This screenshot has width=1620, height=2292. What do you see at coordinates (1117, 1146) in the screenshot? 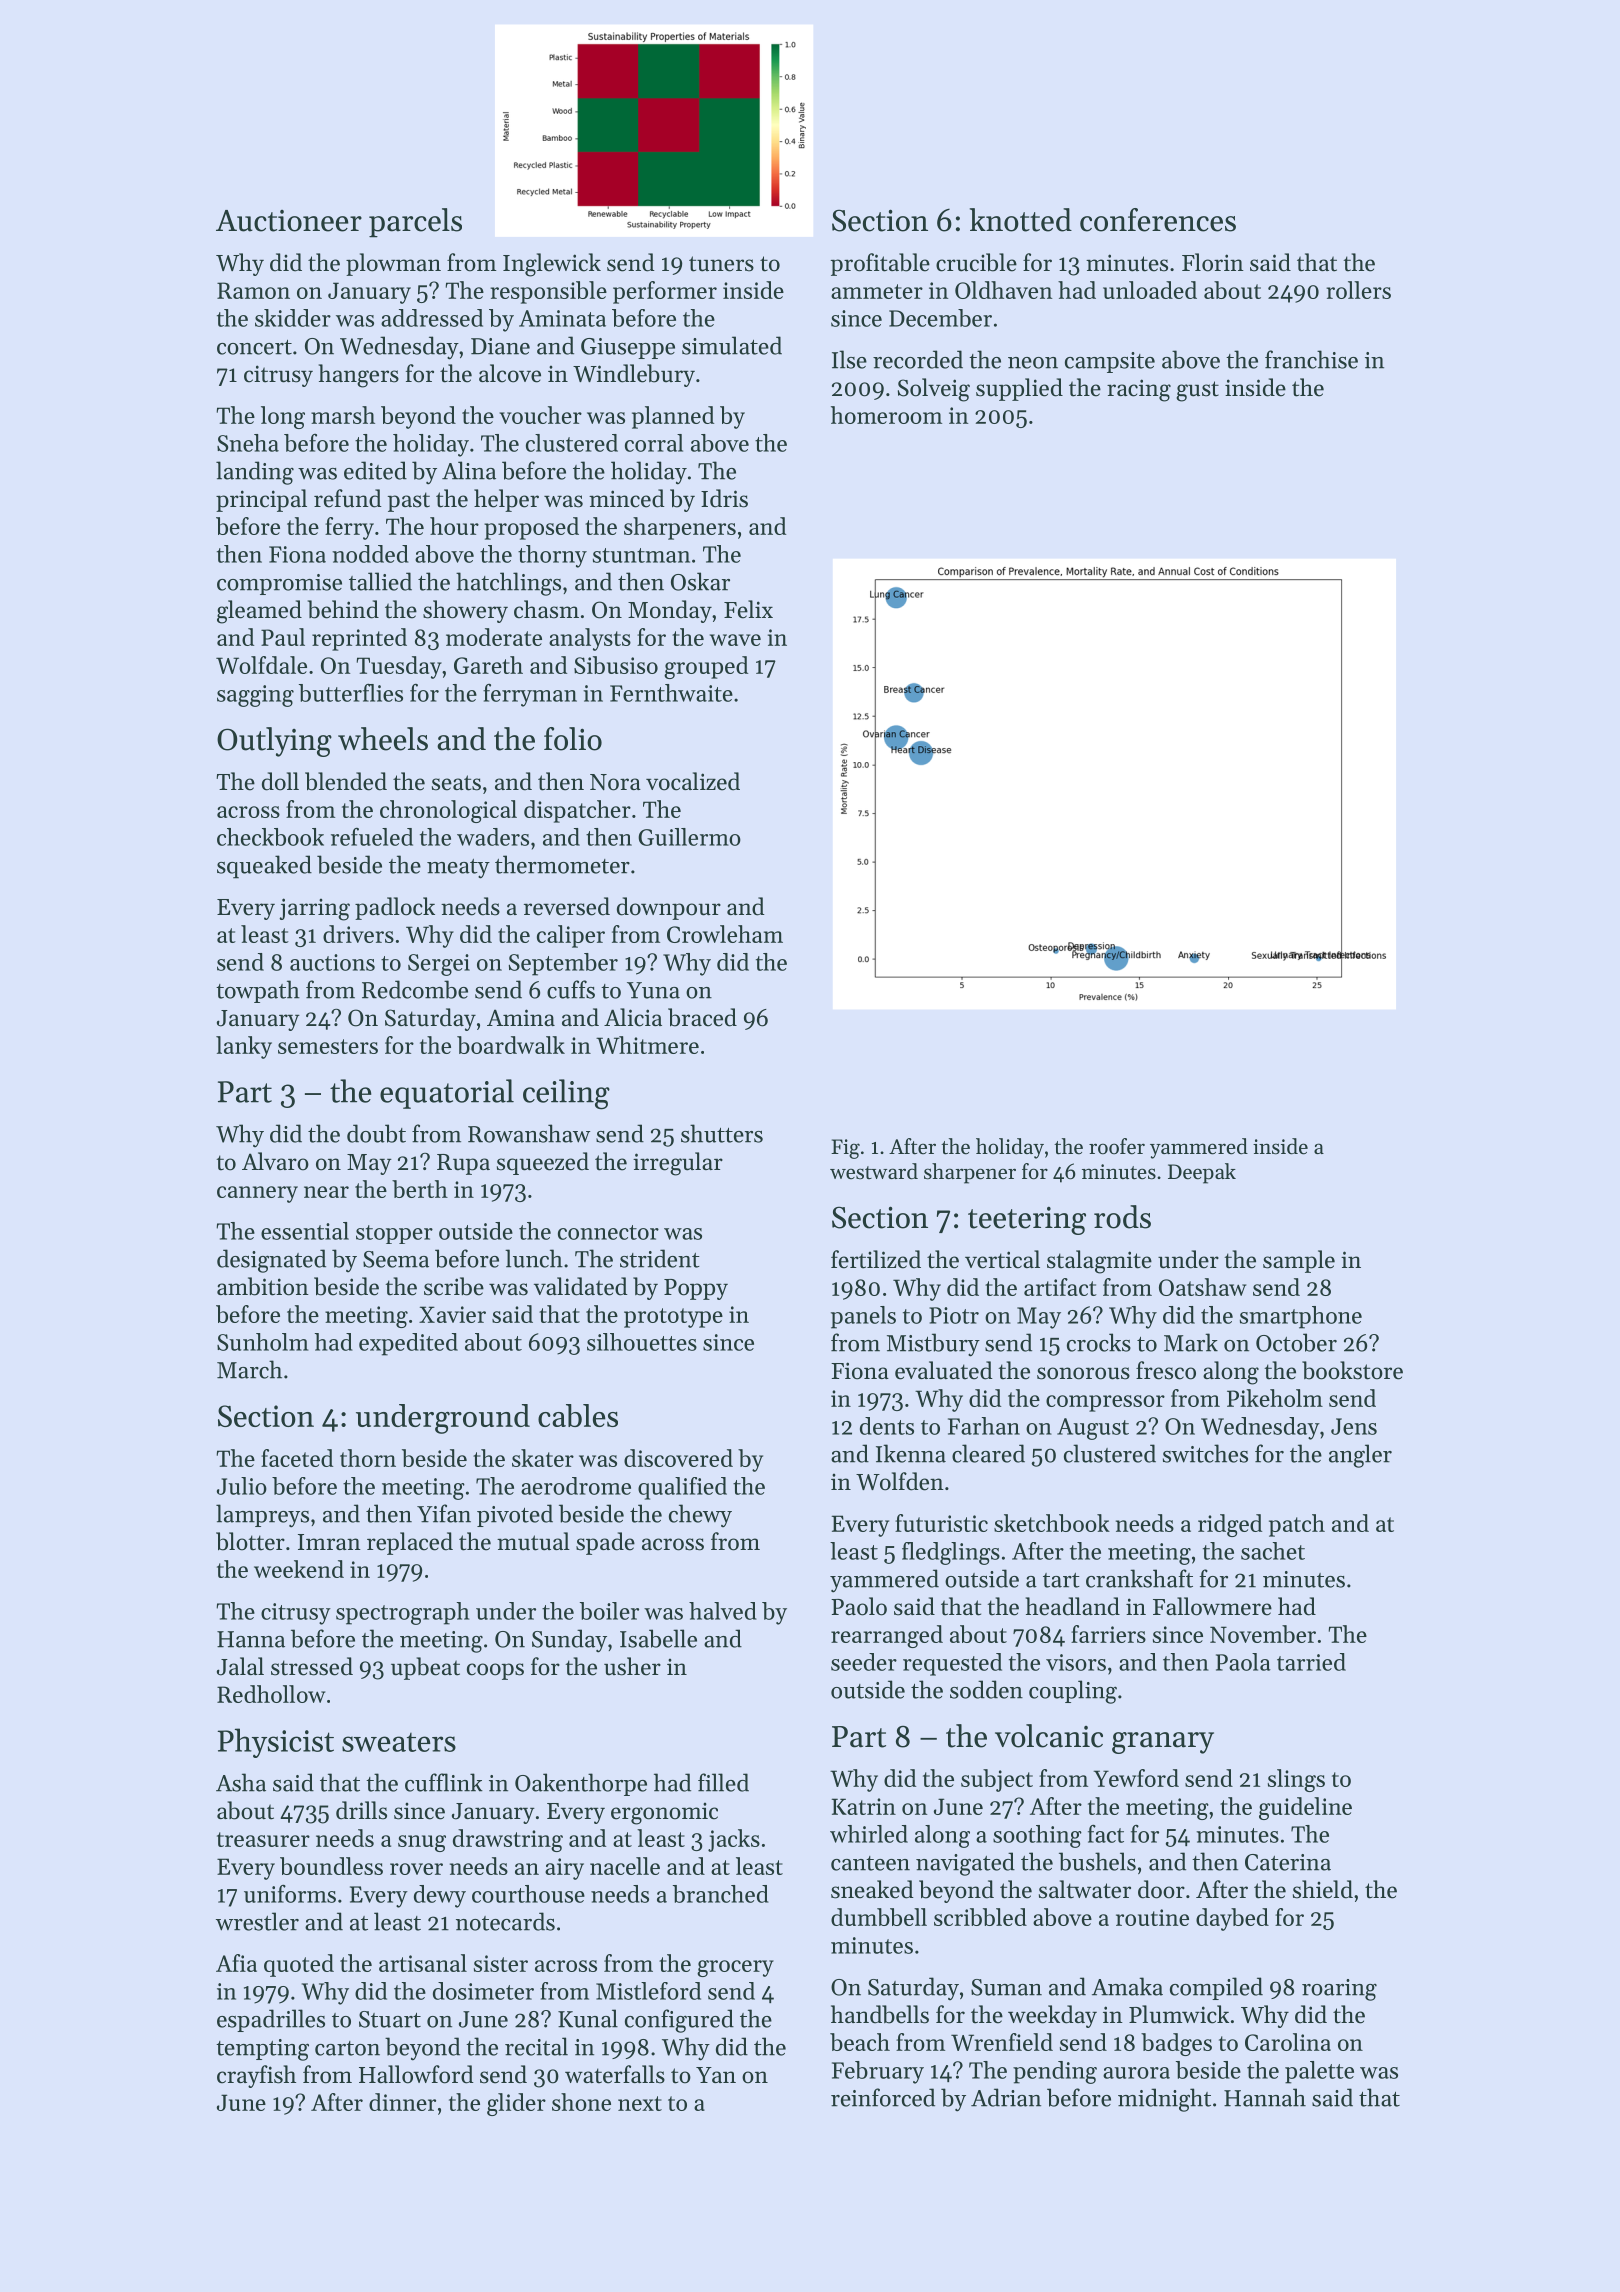
I see `roofer` at bounding box center [1117, 1146].
